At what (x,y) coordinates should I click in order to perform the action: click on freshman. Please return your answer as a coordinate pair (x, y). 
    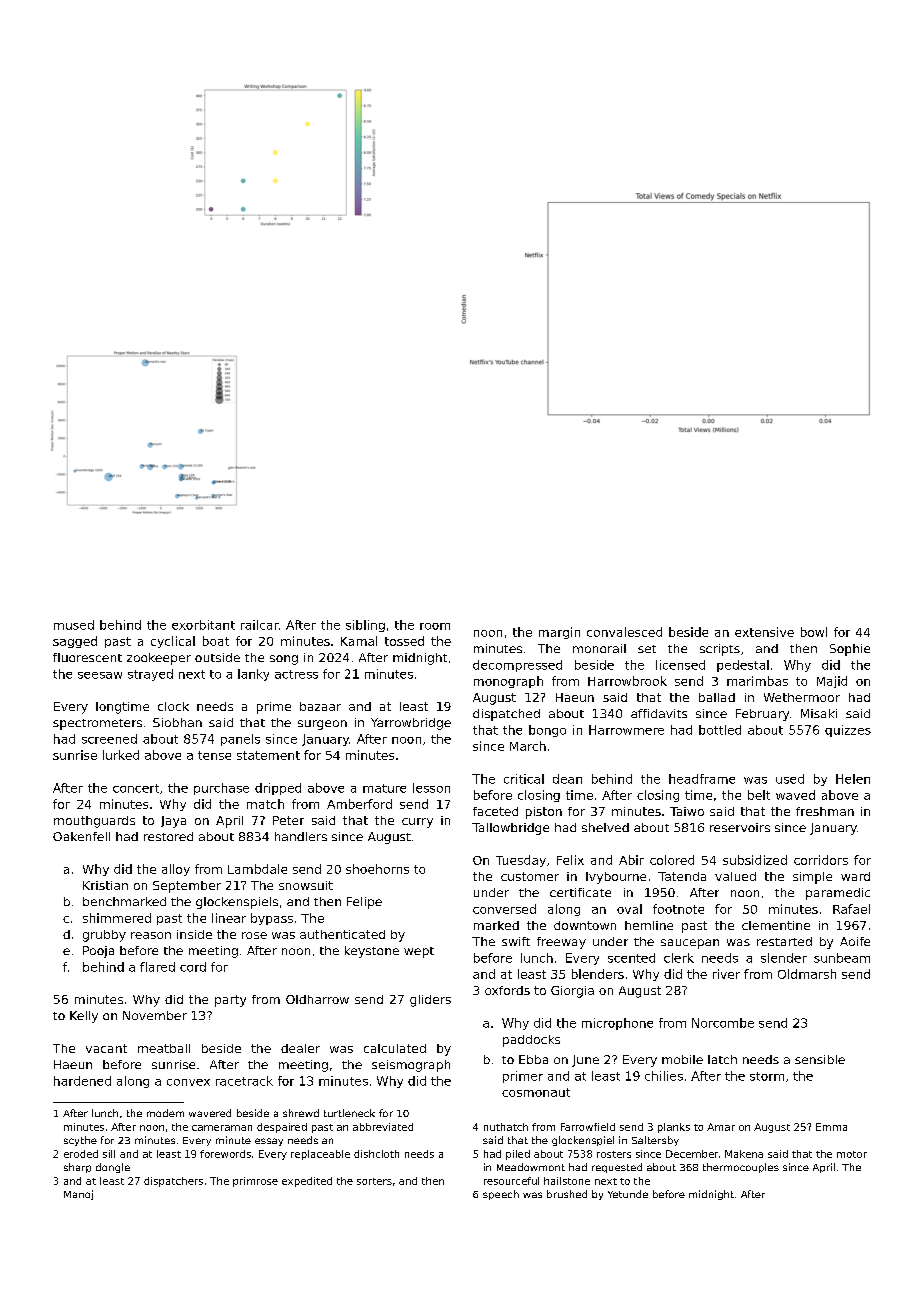
    Looking at the image, I should click on (825, 811).
